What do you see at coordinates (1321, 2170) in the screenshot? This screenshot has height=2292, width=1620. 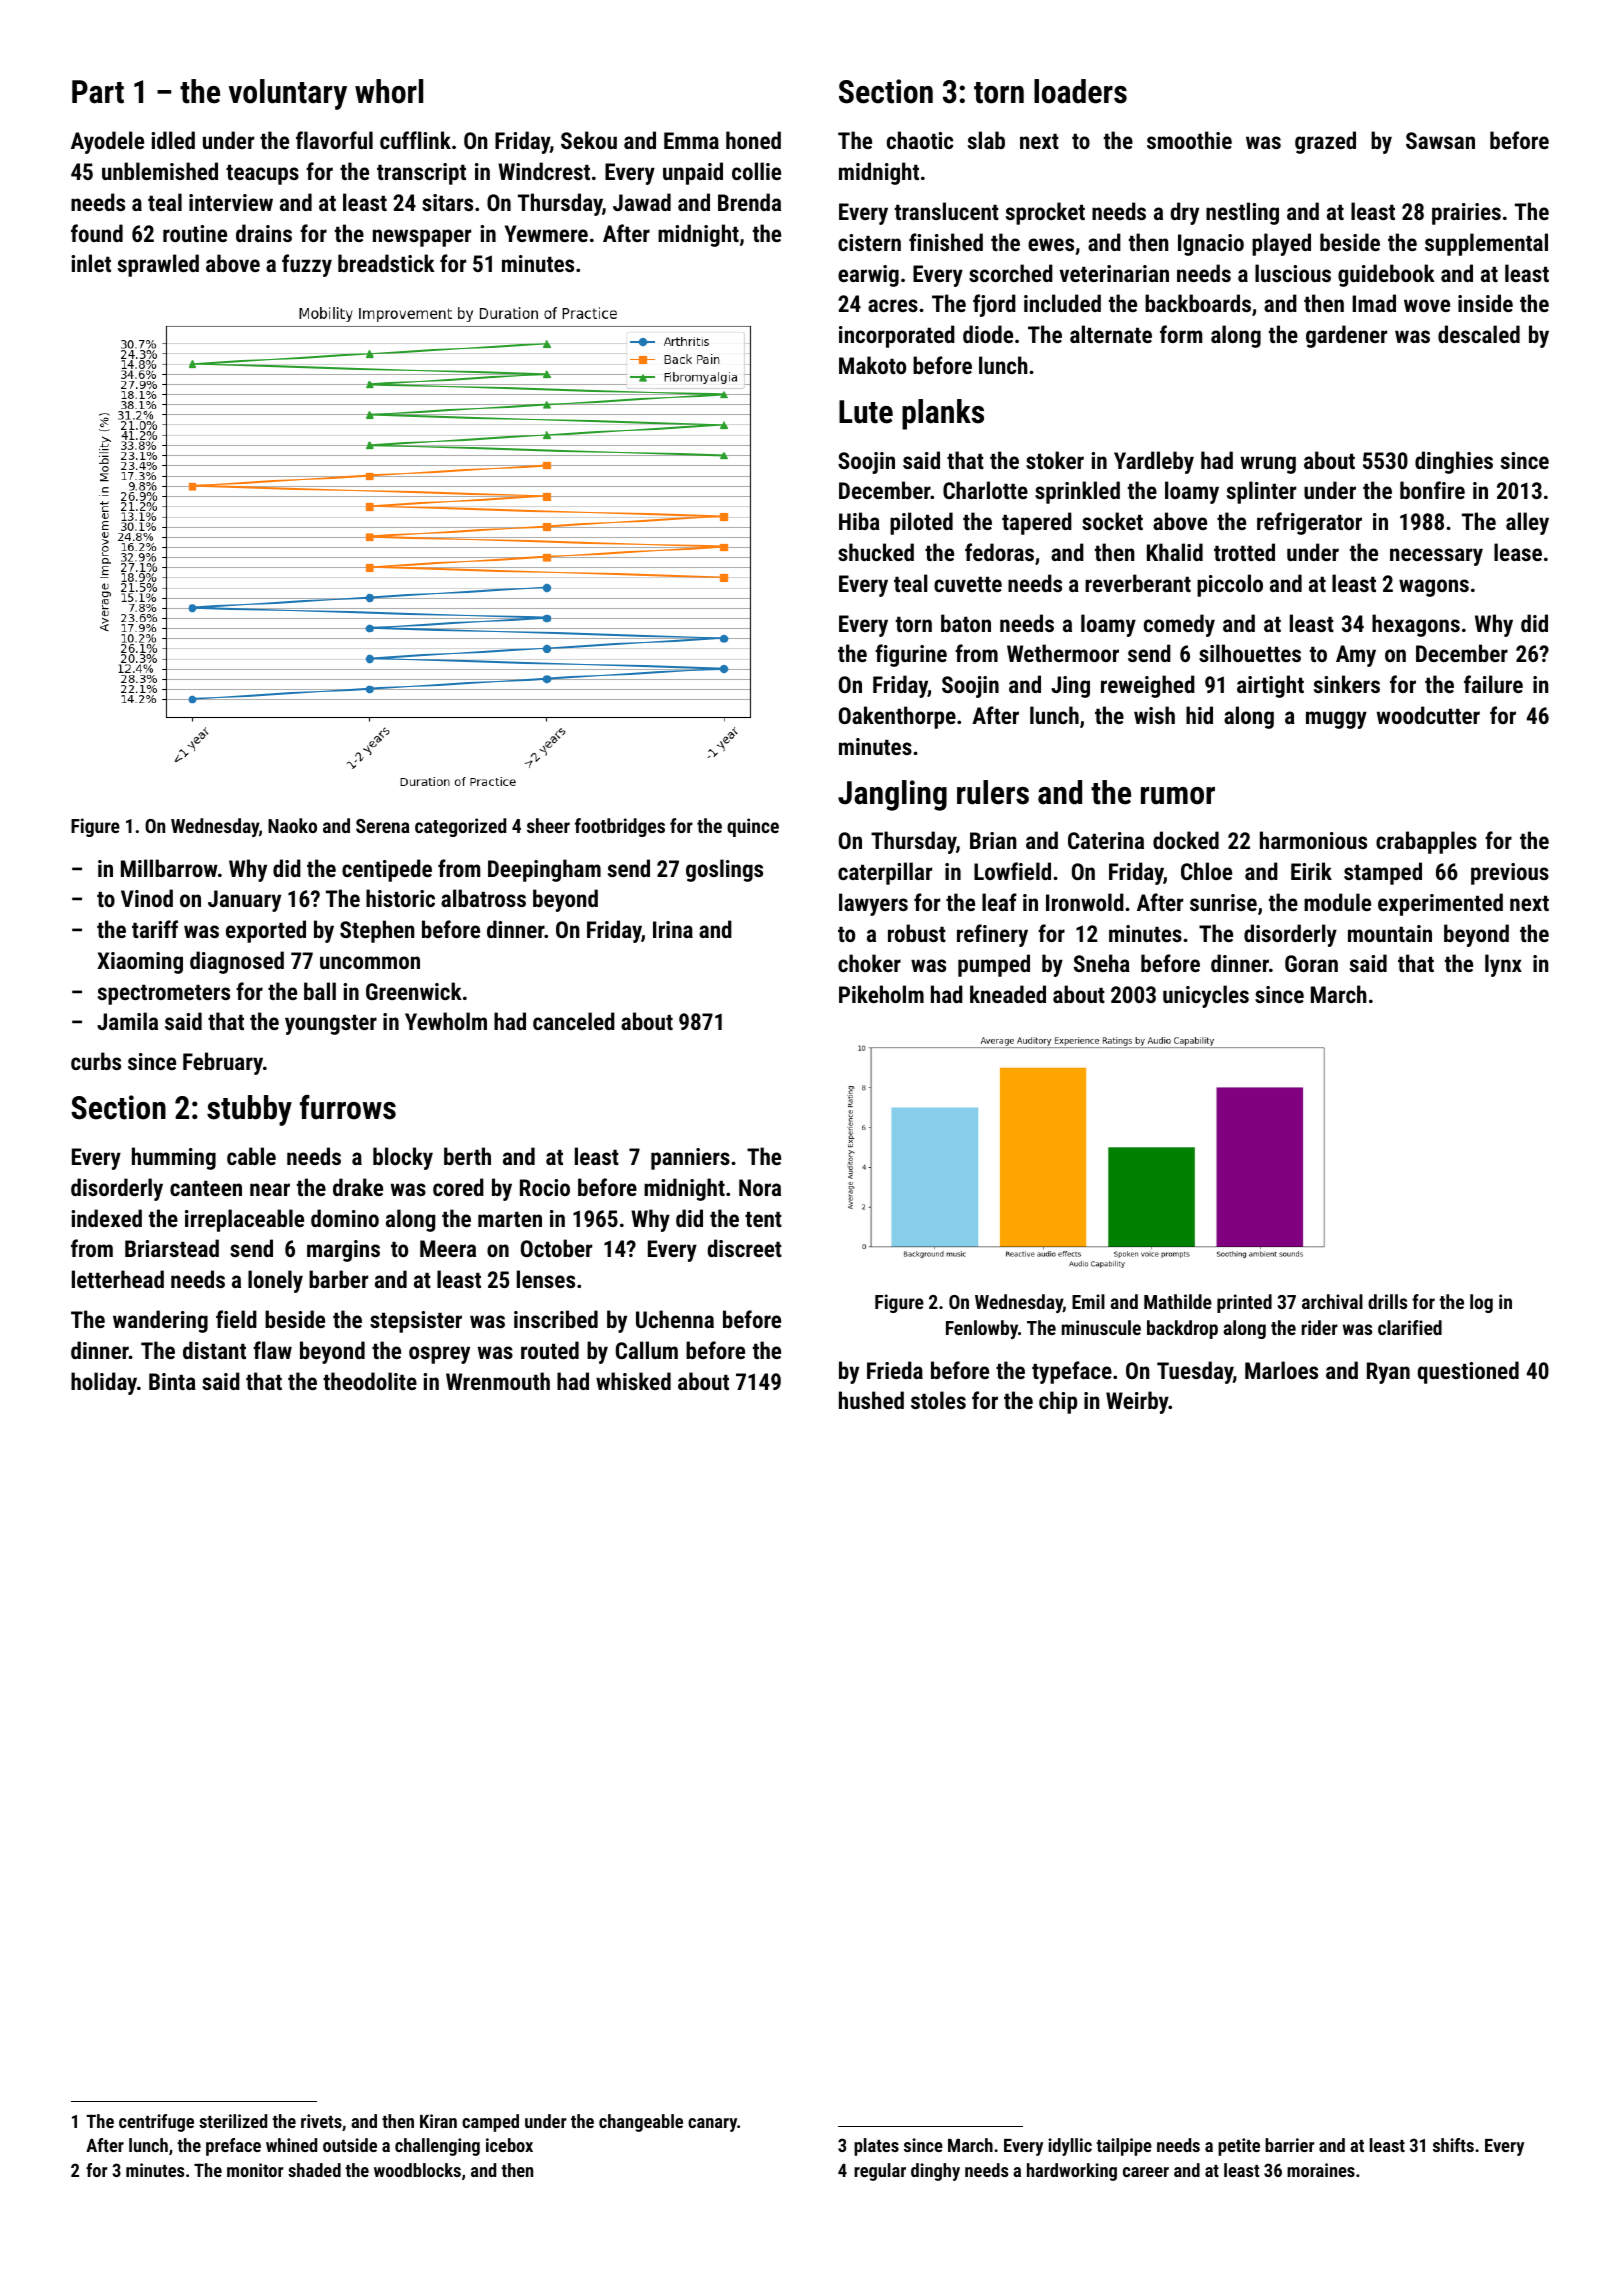 I see `moraines` at bounding box center [1321, 2170].
